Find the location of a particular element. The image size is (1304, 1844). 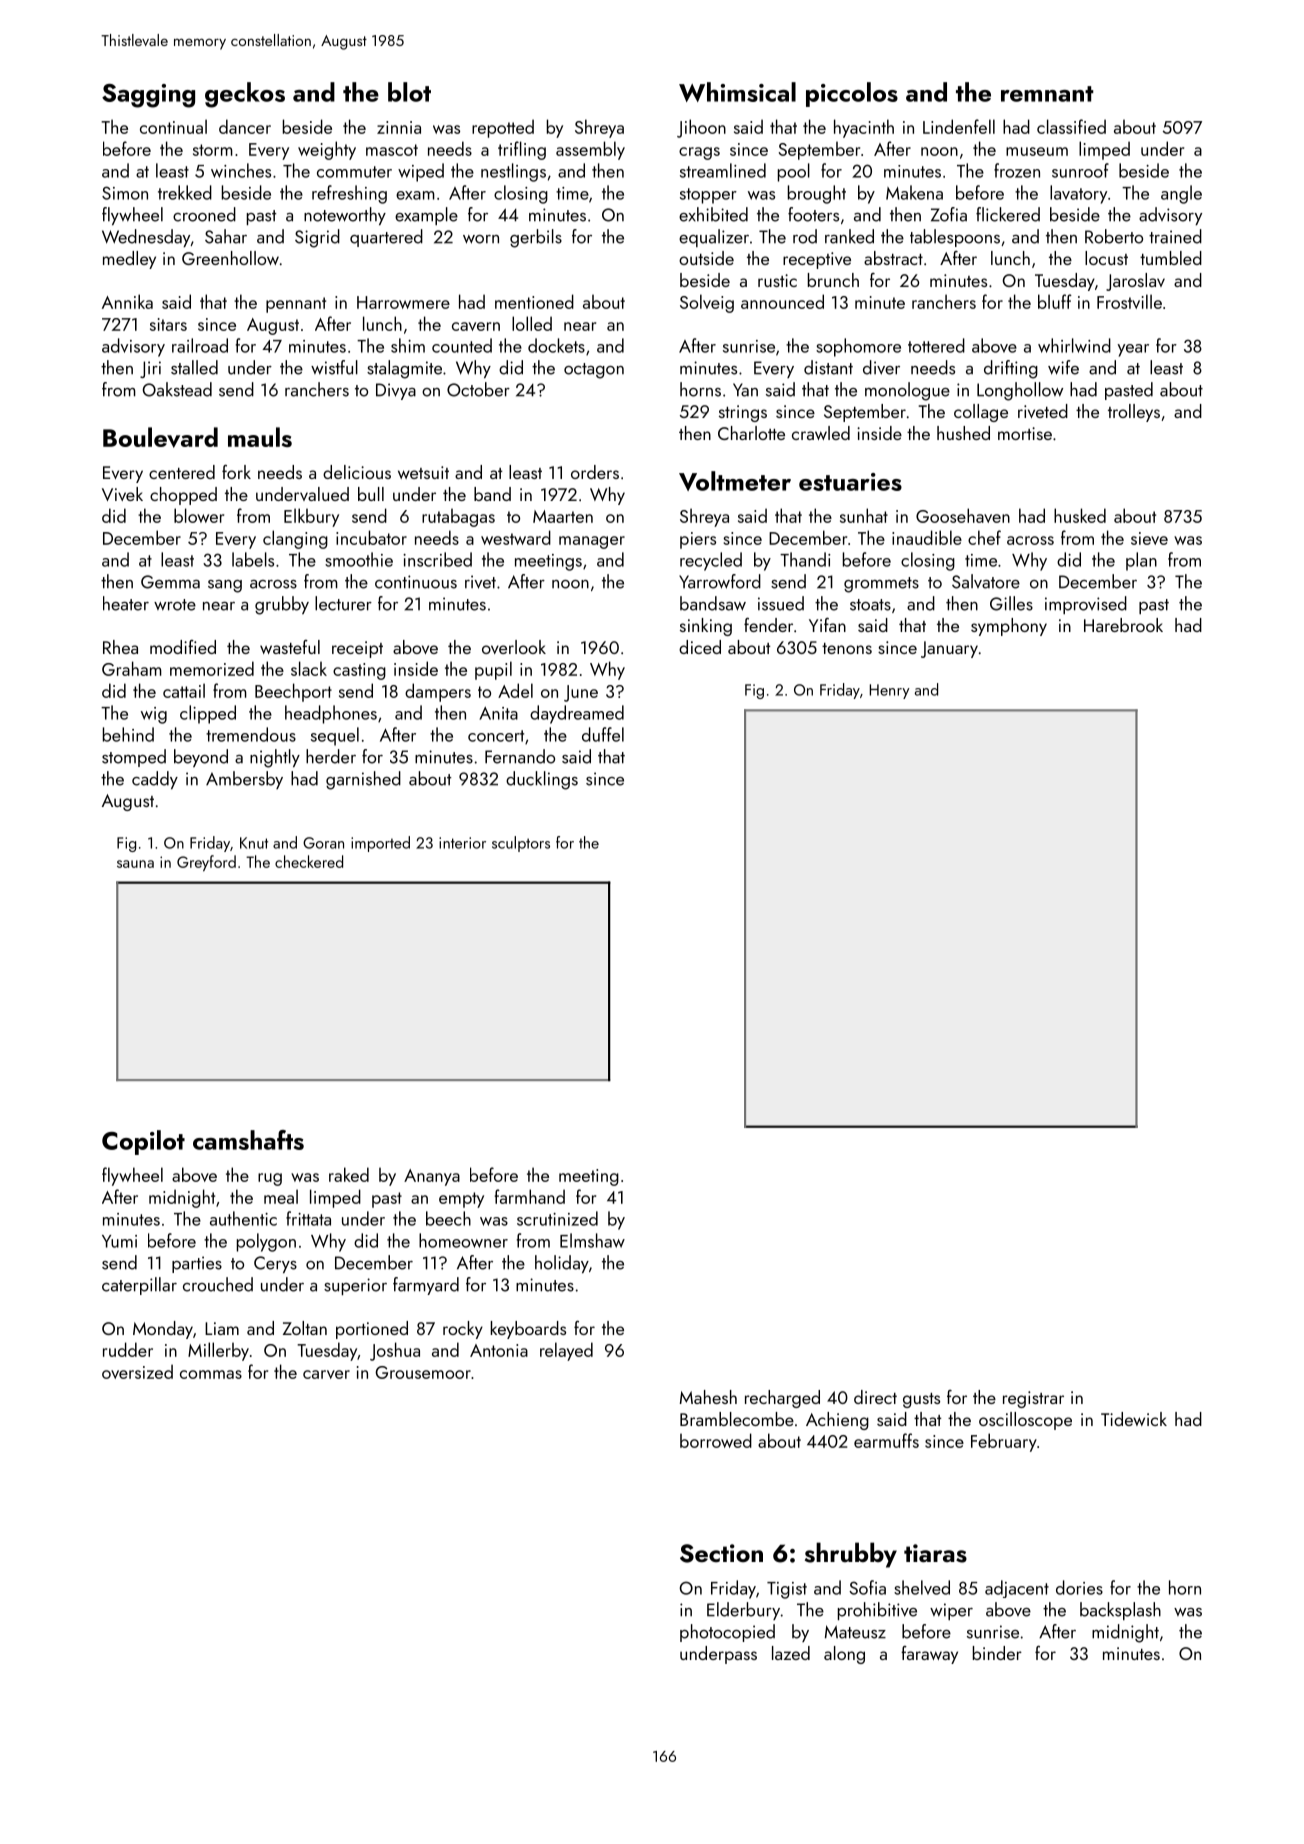

piccolos is located at coordinates (852, 94).
